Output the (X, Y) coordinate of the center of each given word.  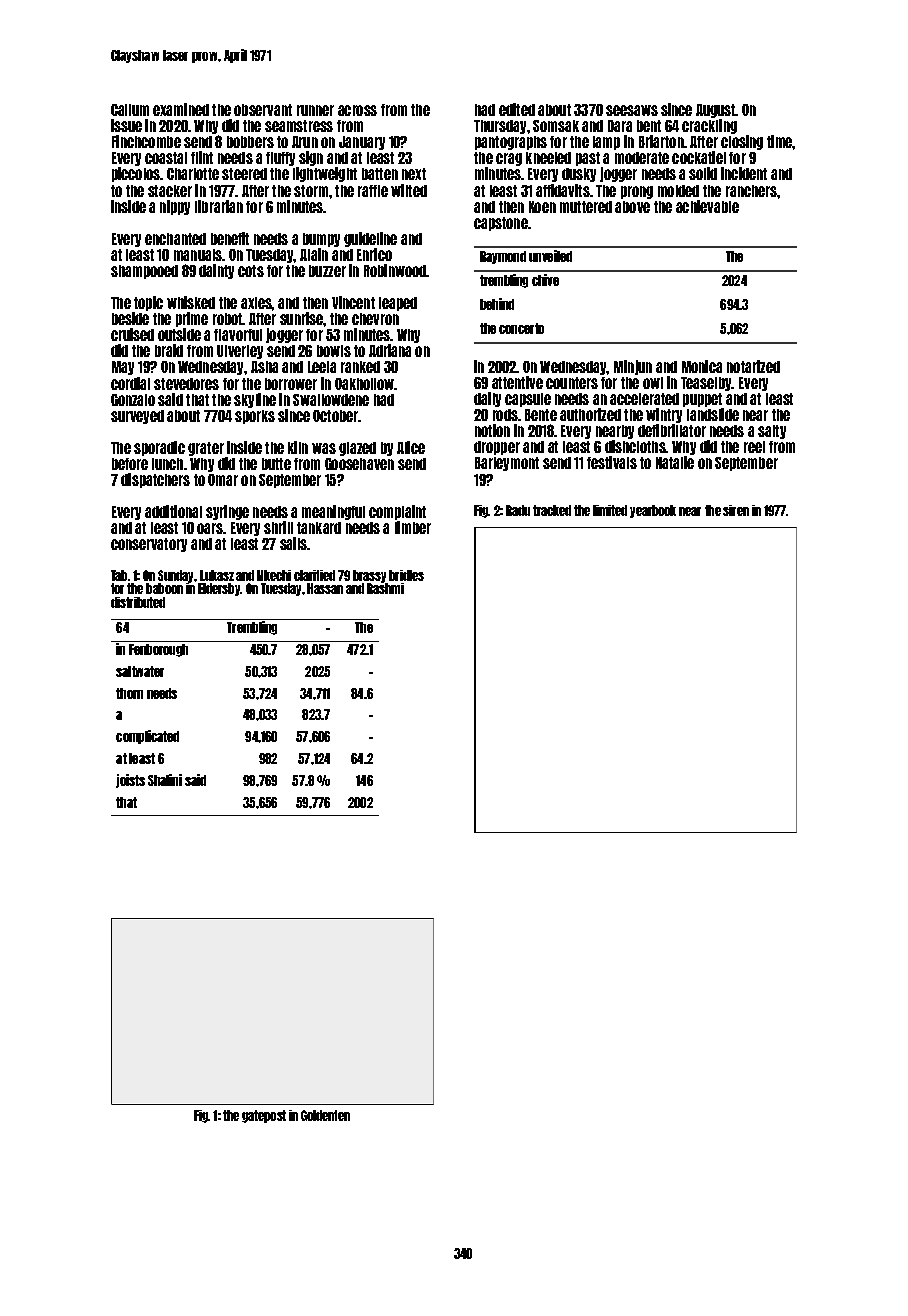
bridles (406, 575)
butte (276, 464)
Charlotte (193, 174)
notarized (753, 366)
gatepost (264, 1116)
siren (736, 510)
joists (130, 781)
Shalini (165, 780)
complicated (147, 737)
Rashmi (385, 588)
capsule (528, 400)
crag (509, 159)
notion (492, 430)
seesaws (632, 110)
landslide (713, 414)
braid (169, 350)
